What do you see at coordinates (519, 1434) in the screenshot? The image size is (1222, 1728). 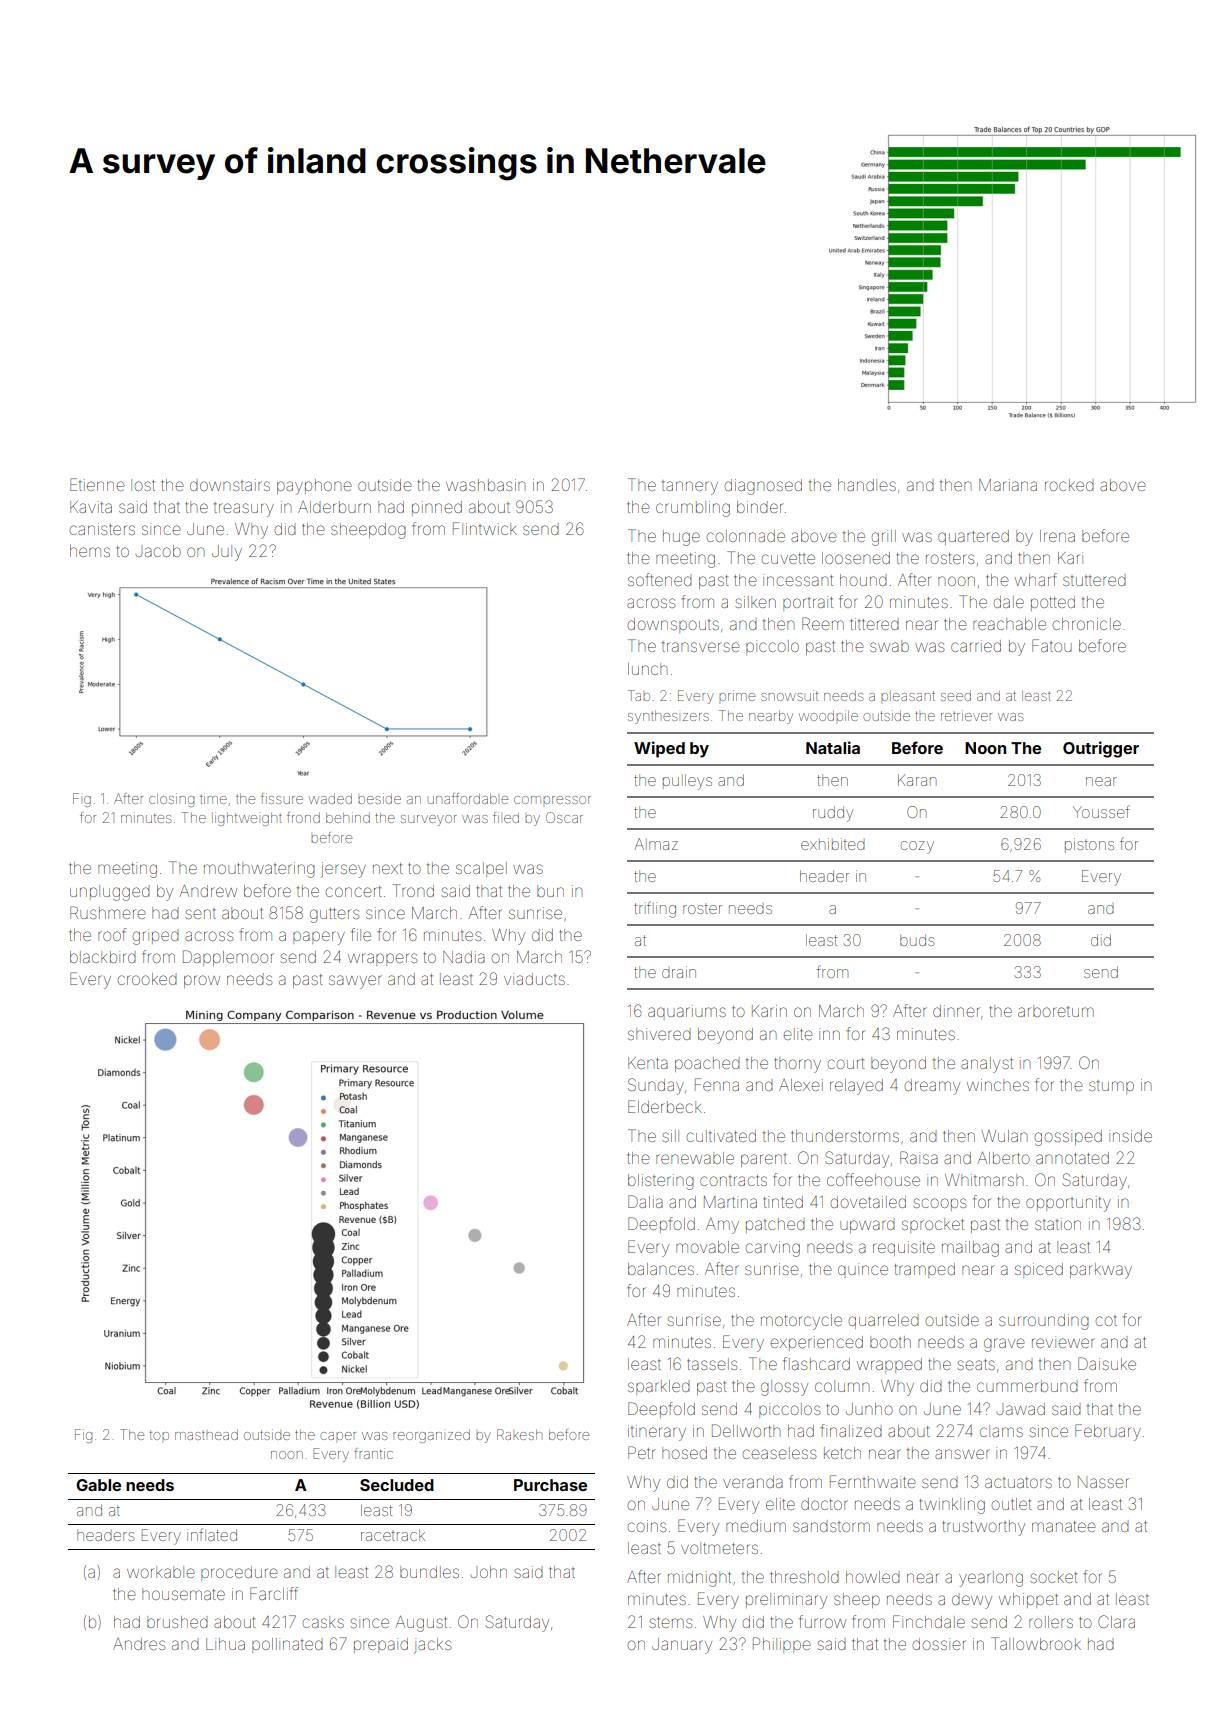 I see `Rakesh` at bounding box center [519, 1434].
